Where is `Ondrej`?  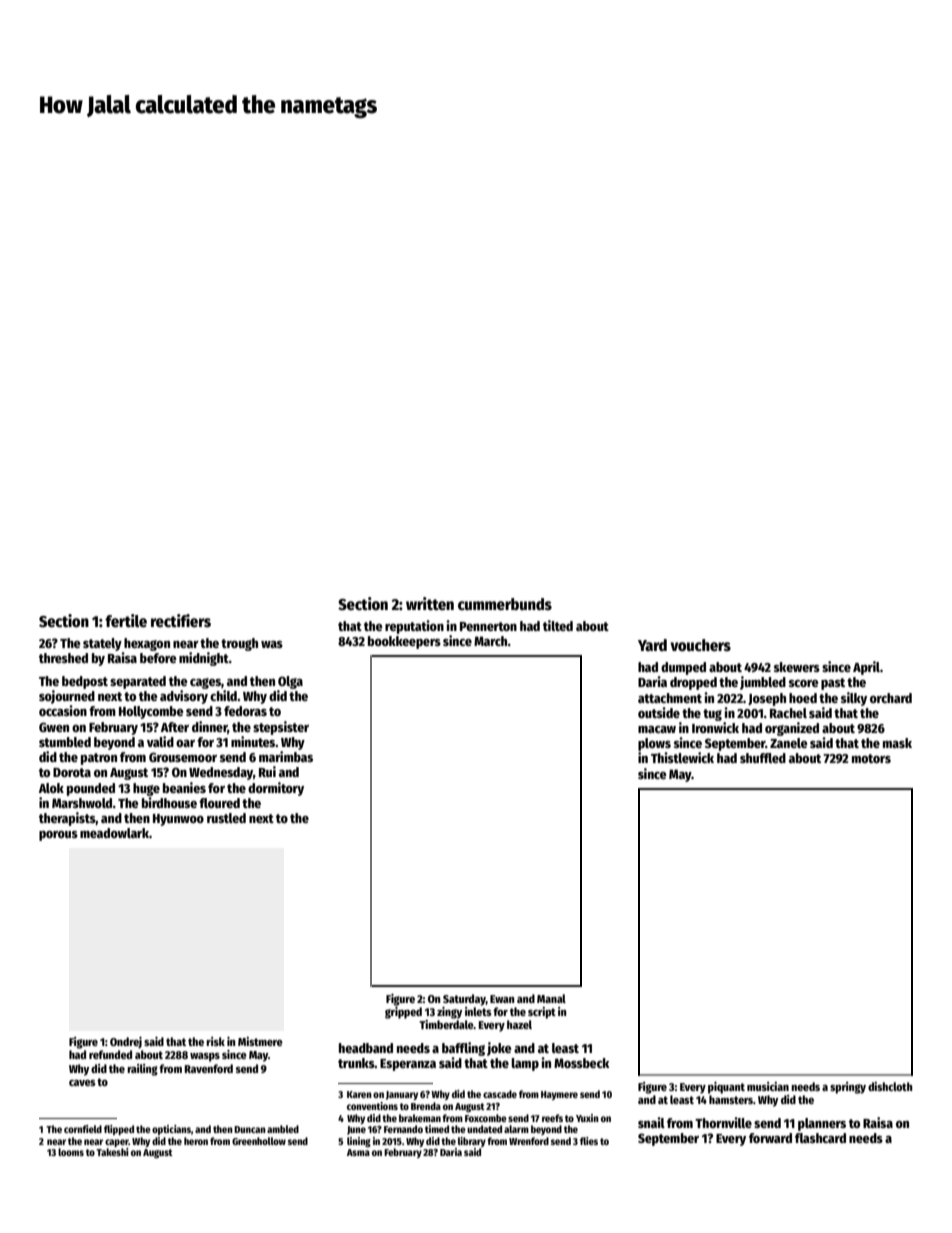
Ondrej is located at coordinates (126, 1043).
